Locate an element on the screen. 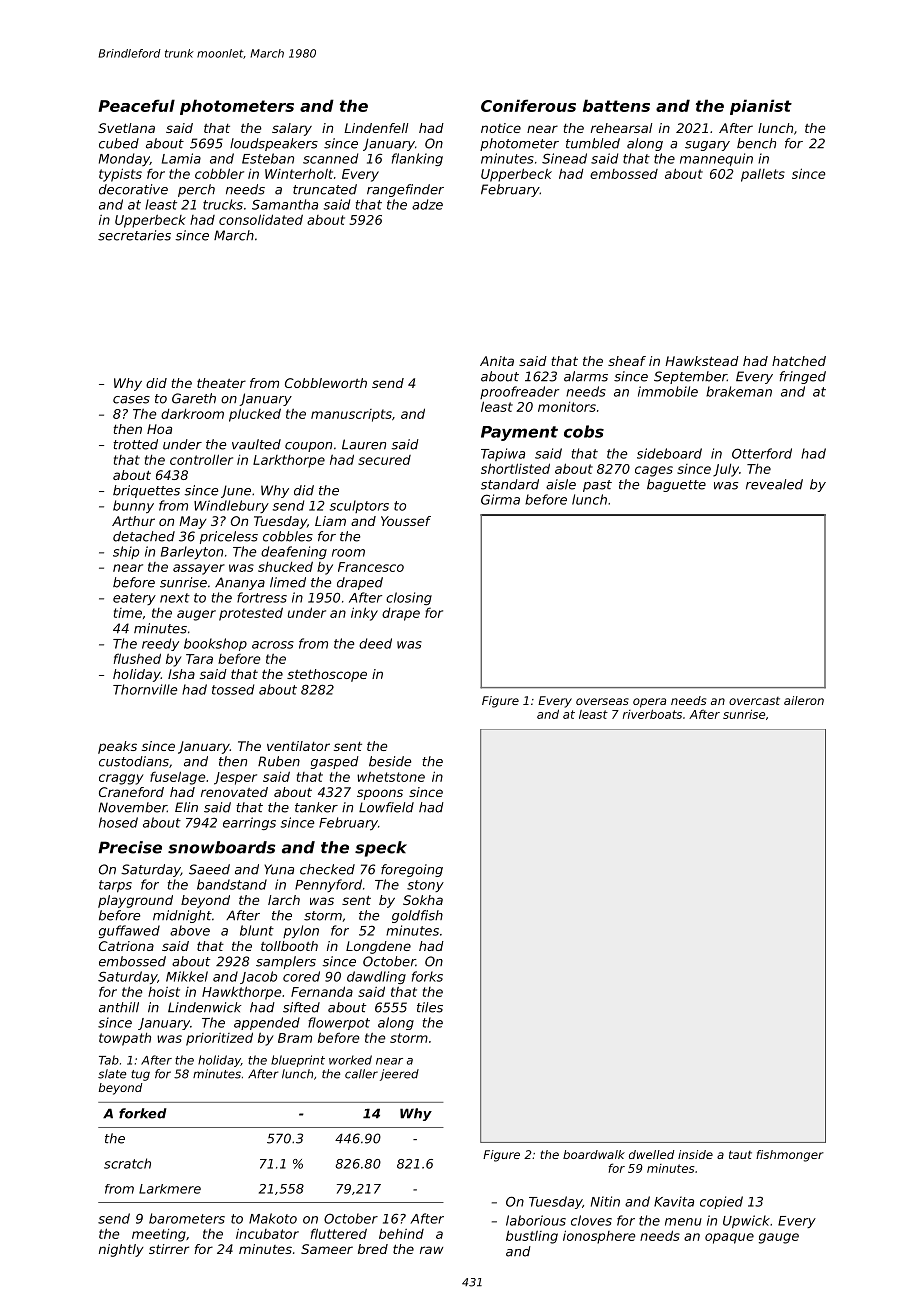 The height and width of the screenshot is (1308, 924). tug is located at coordinates (140, 1075).
